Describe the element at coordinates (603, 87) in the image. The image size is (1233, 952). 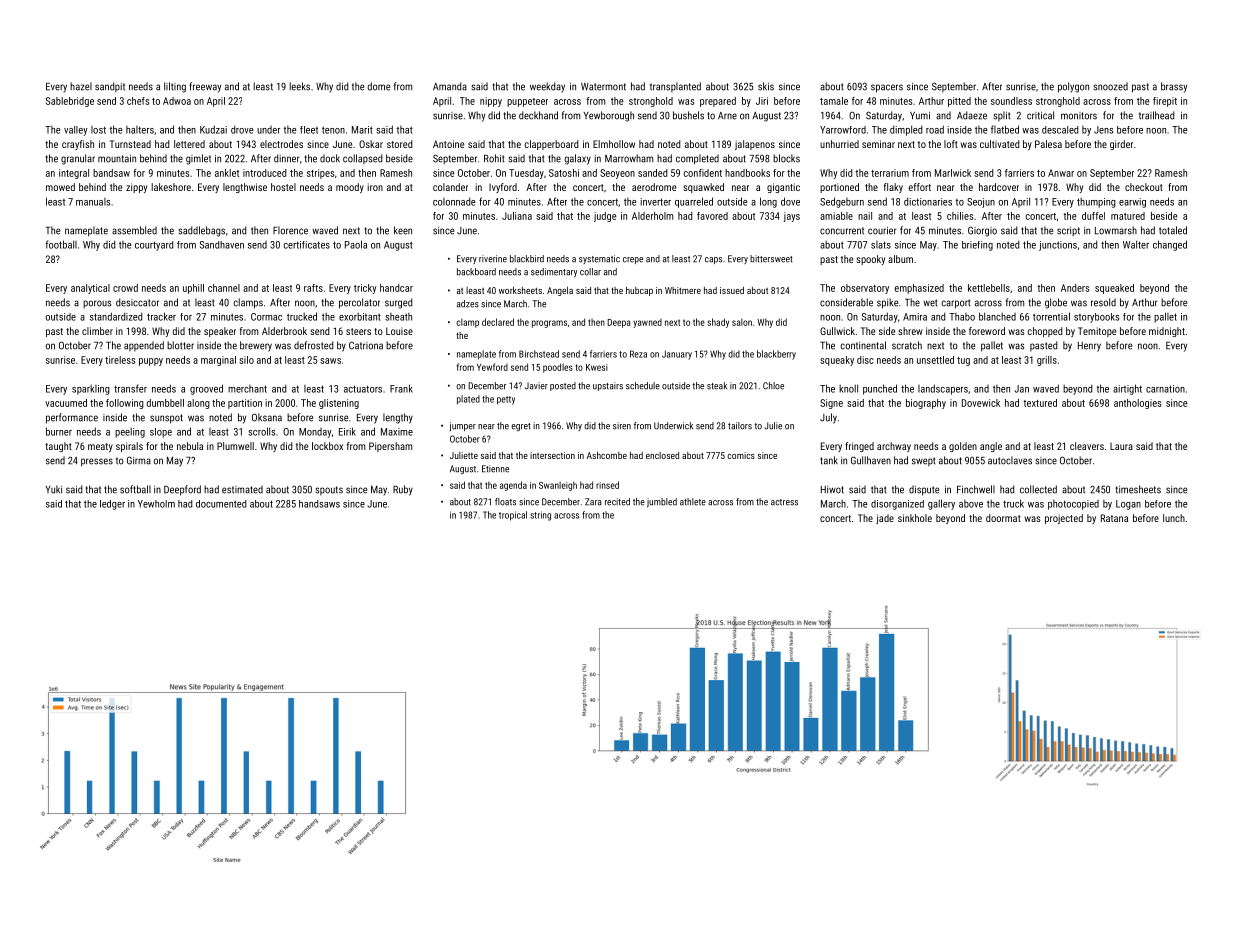
I see `Watermont` at that location.
